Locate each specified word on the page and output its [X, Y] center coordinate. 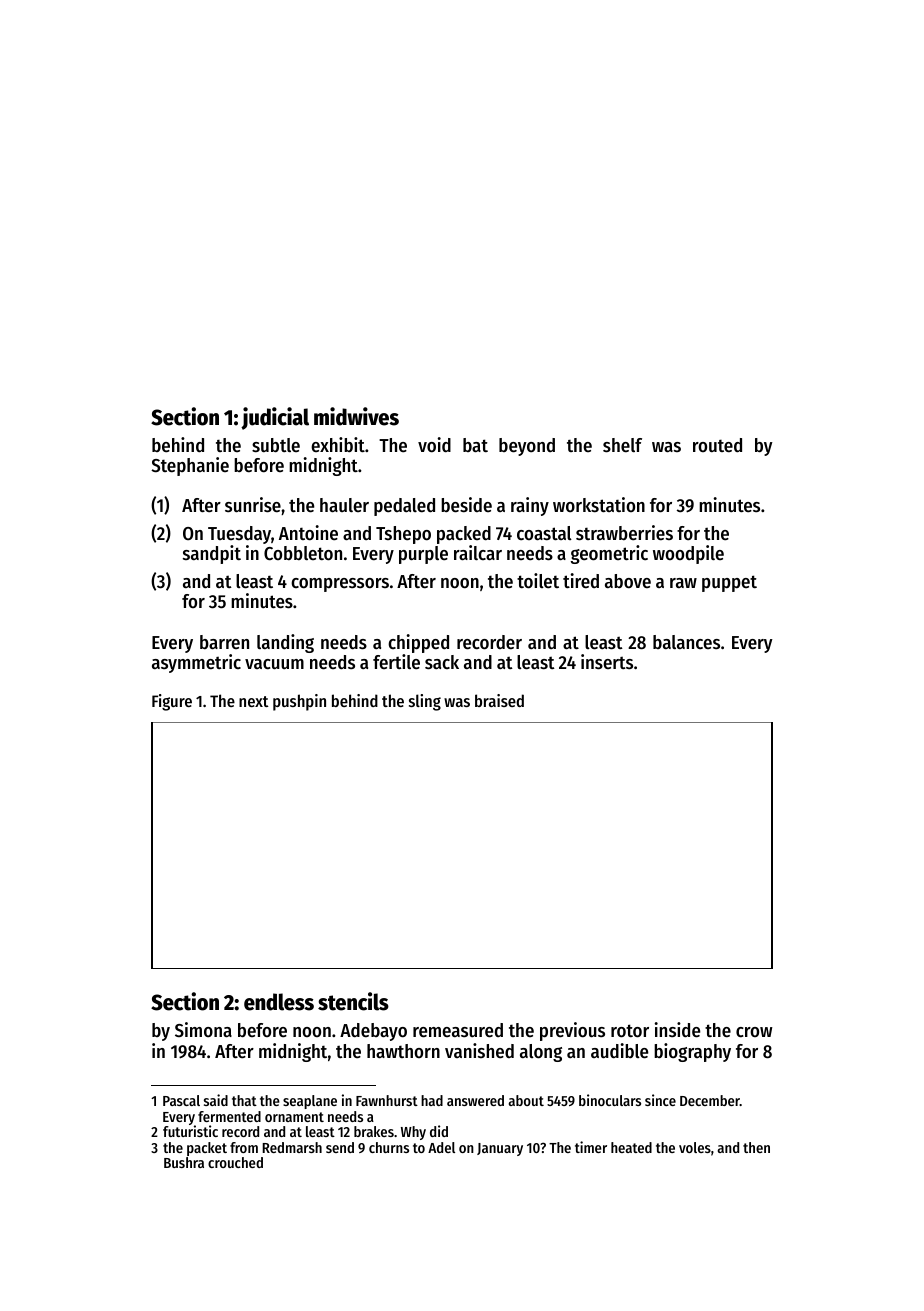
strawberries [624, 533]
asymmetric [196, 664]
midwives [356, 416]
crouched [235, 1162]
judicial [275, 418]
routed [717, 445]
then [756, 1147]
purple [423, 555]
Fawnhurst [387, 1100]
